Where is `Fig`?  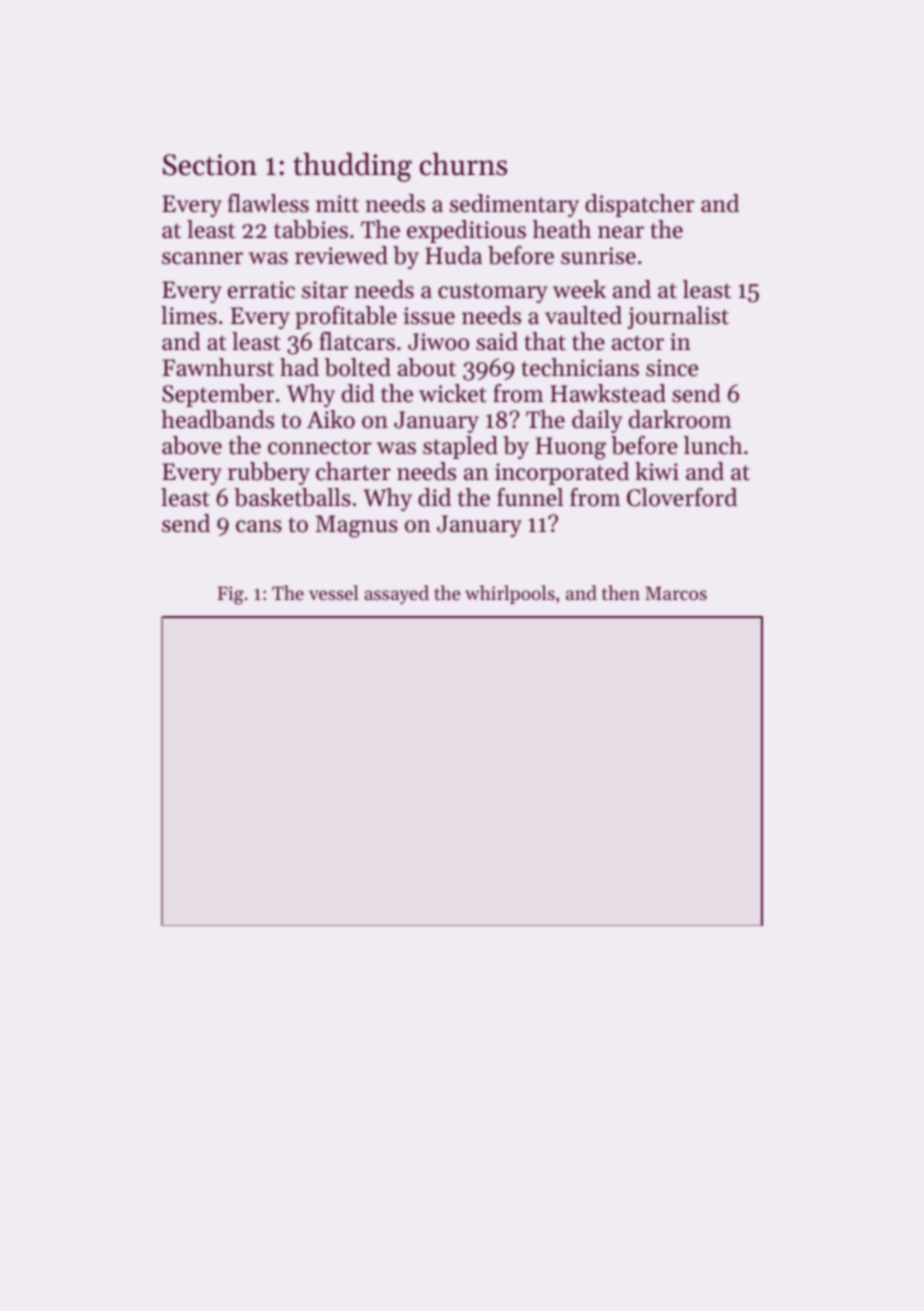 Fig is located at coordinates (230, 595).
